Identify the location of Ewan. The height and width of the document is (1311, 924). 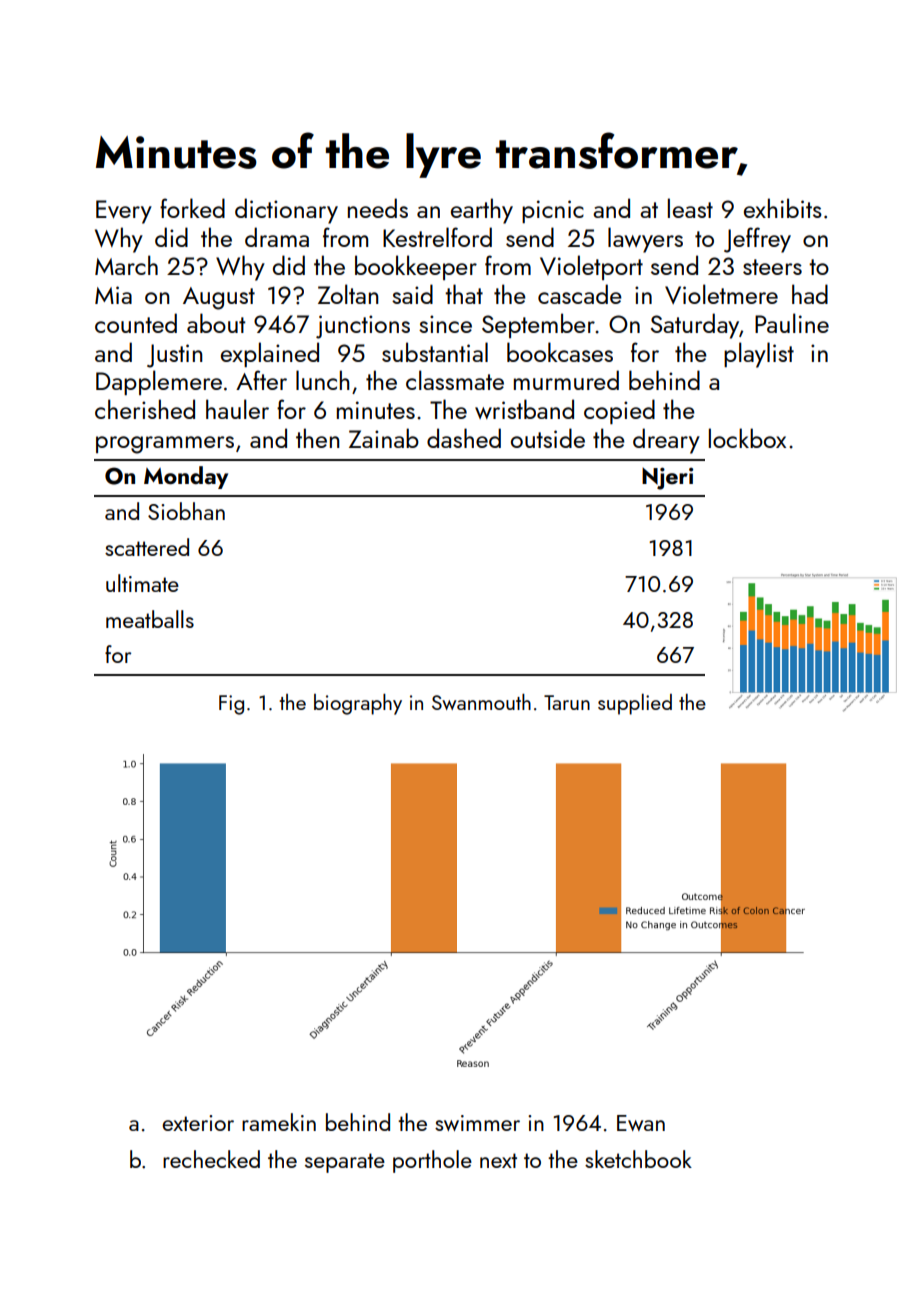
(641, 1123).
